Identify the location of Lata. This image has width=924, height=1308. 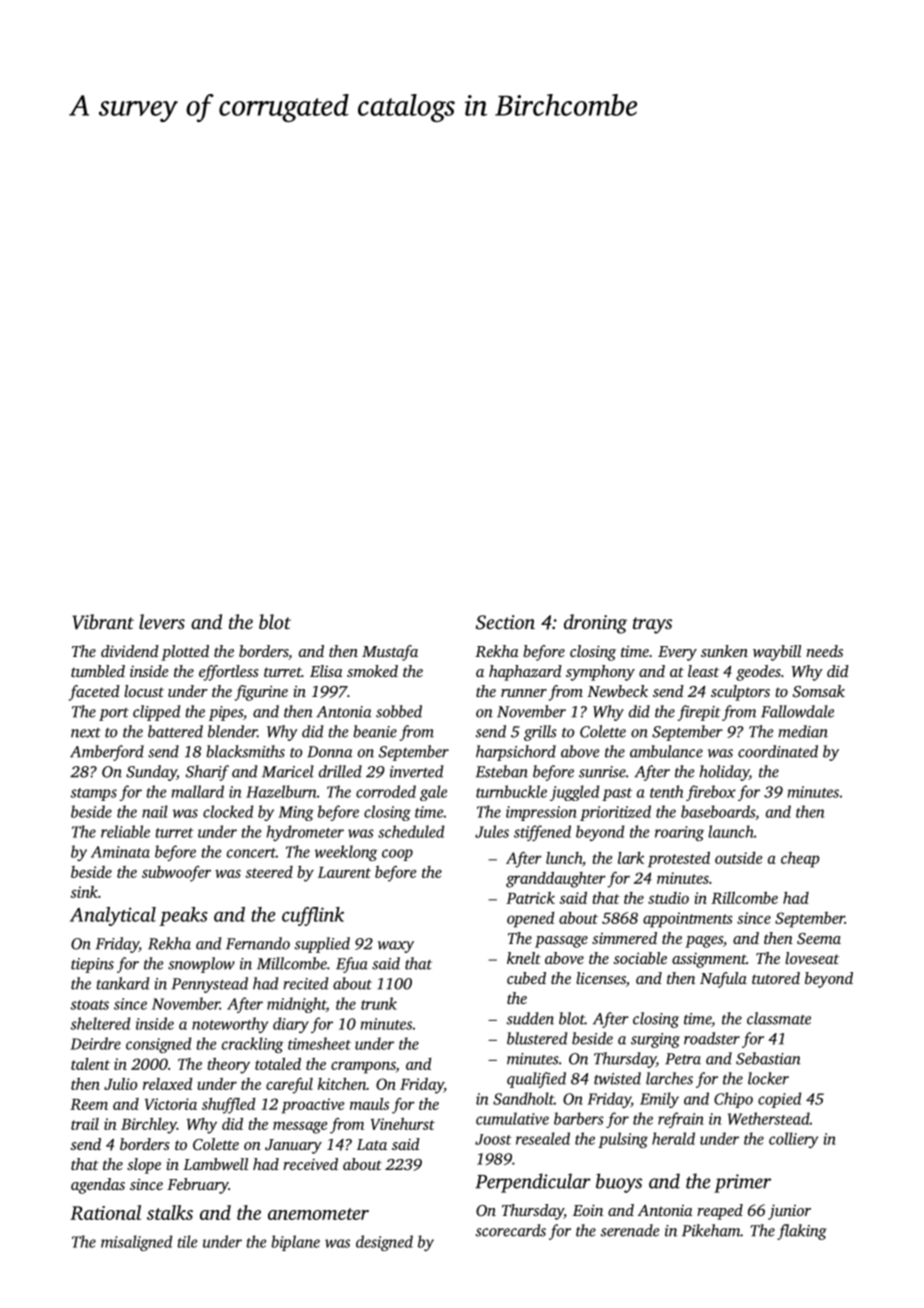
(372, 1144).
